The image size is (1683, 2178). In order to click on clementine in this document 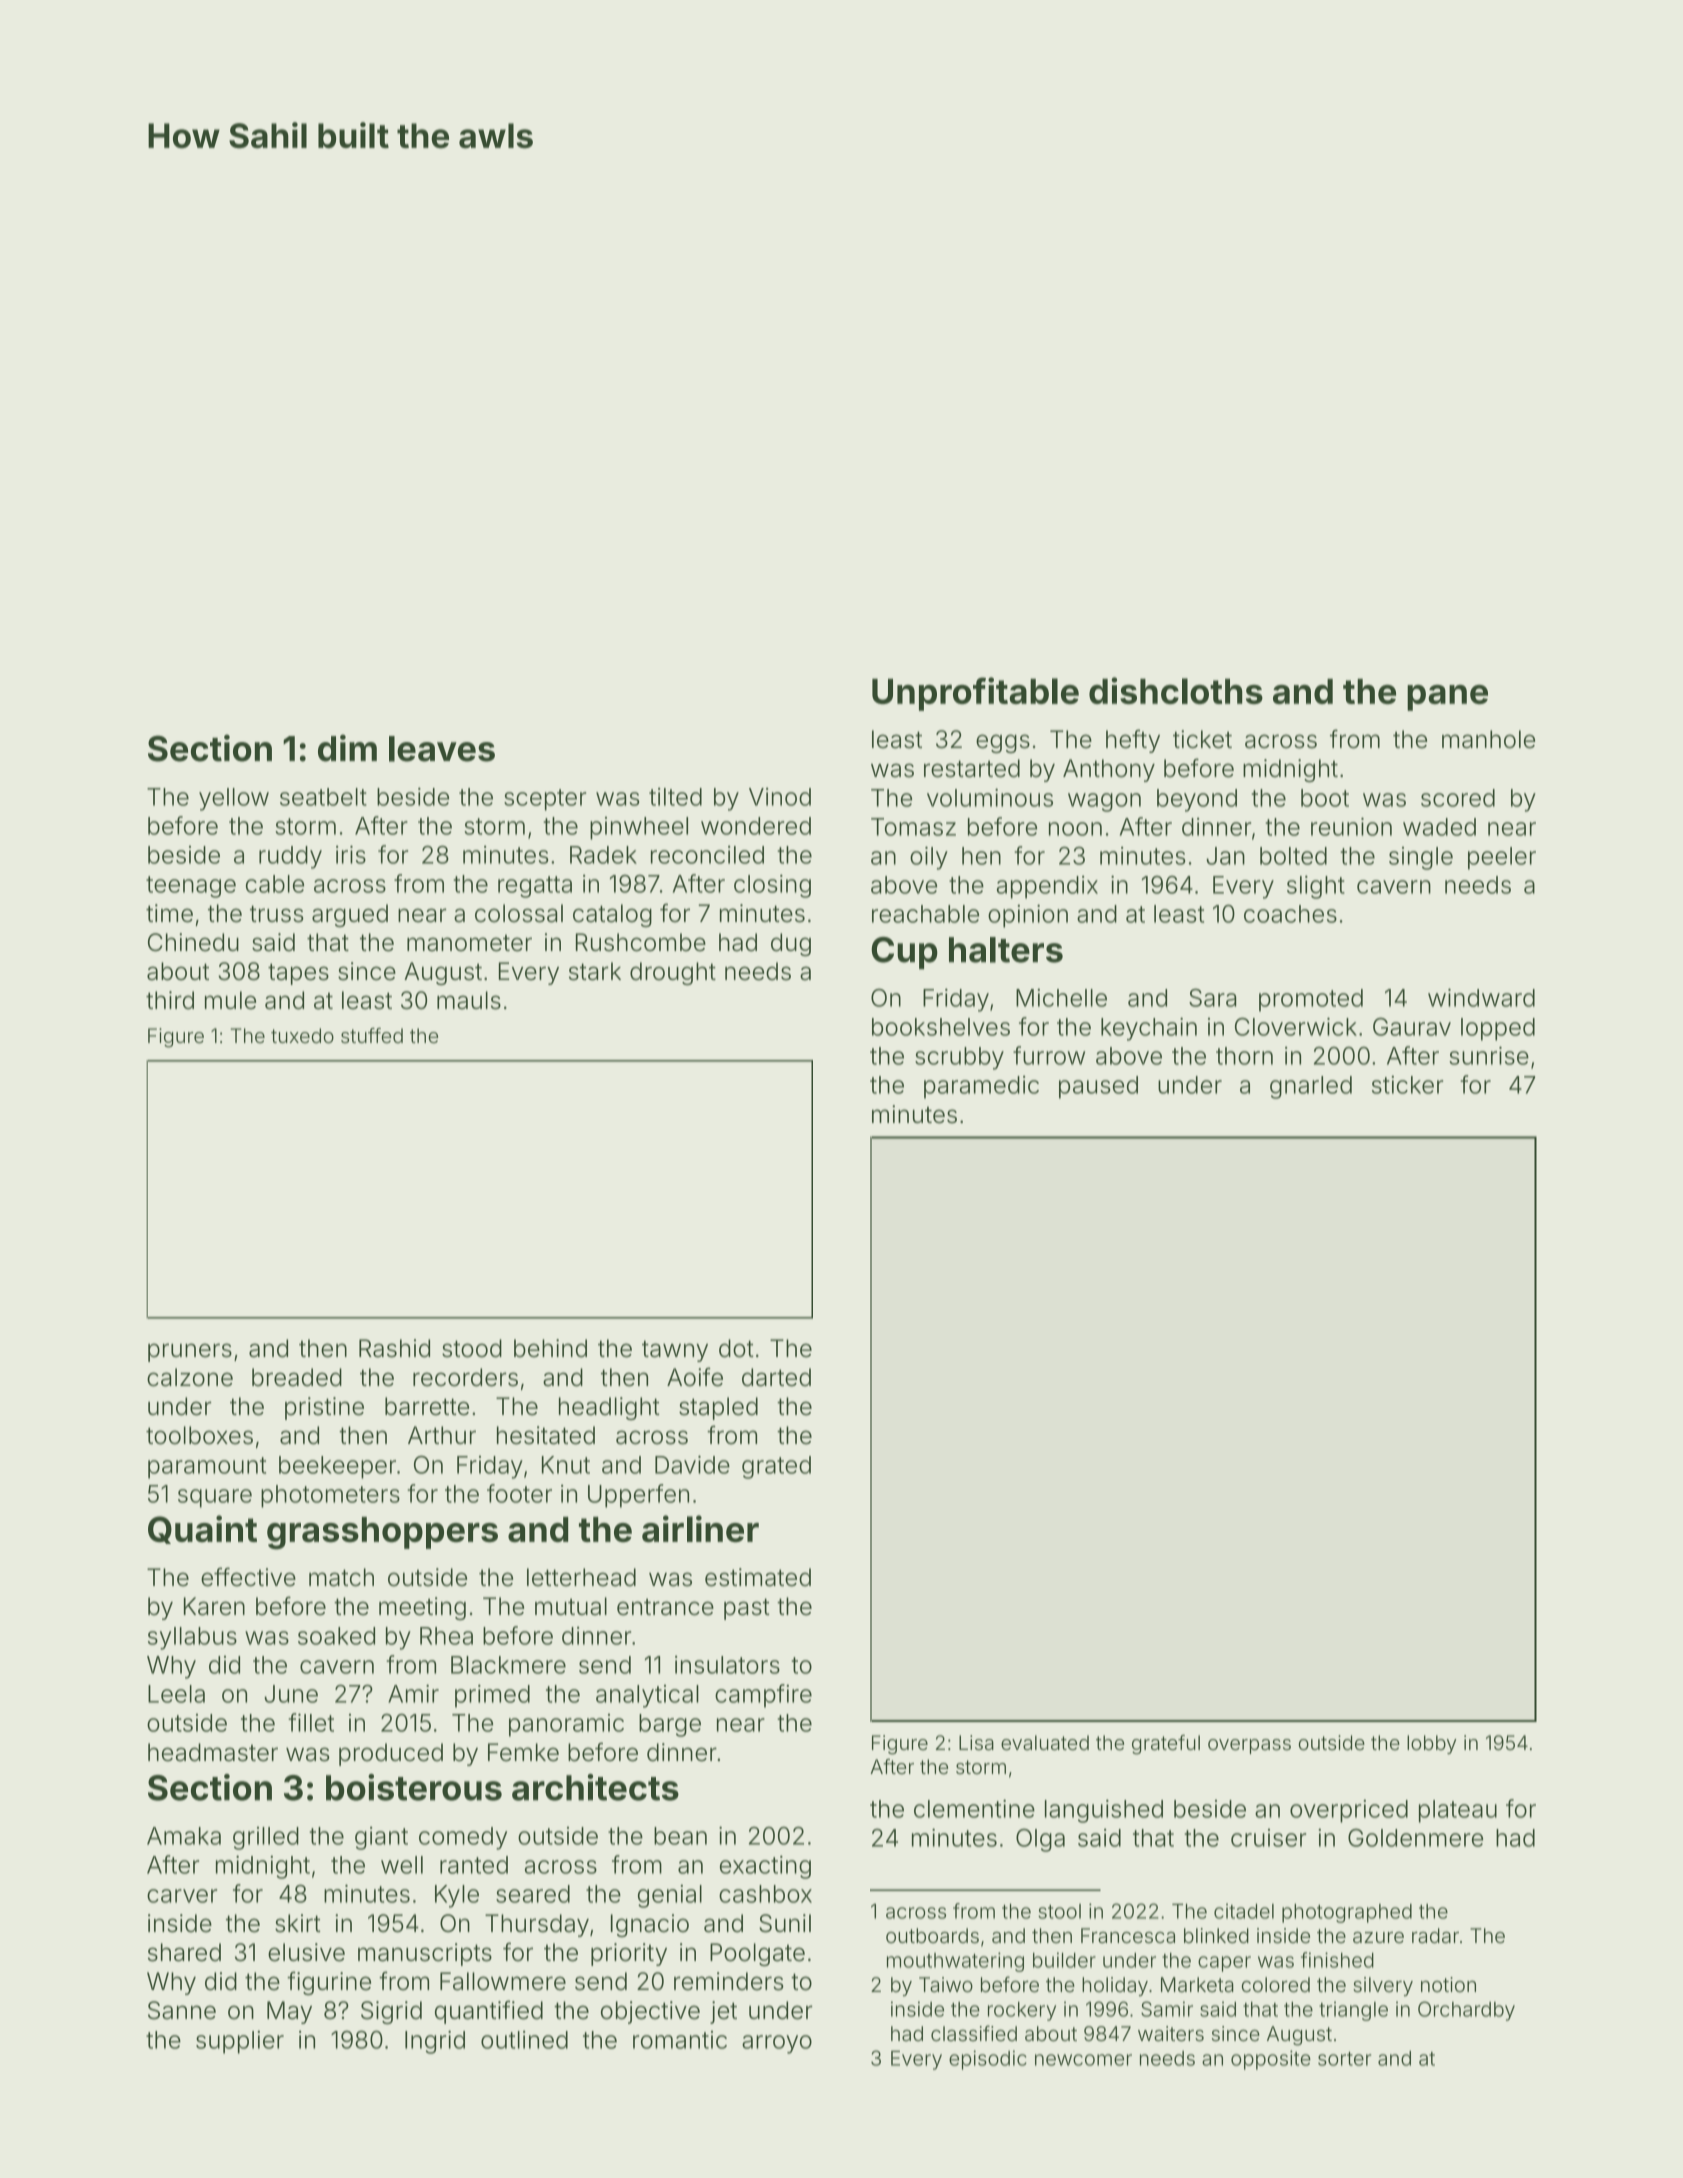, I will do `click(974, 1809)`.
